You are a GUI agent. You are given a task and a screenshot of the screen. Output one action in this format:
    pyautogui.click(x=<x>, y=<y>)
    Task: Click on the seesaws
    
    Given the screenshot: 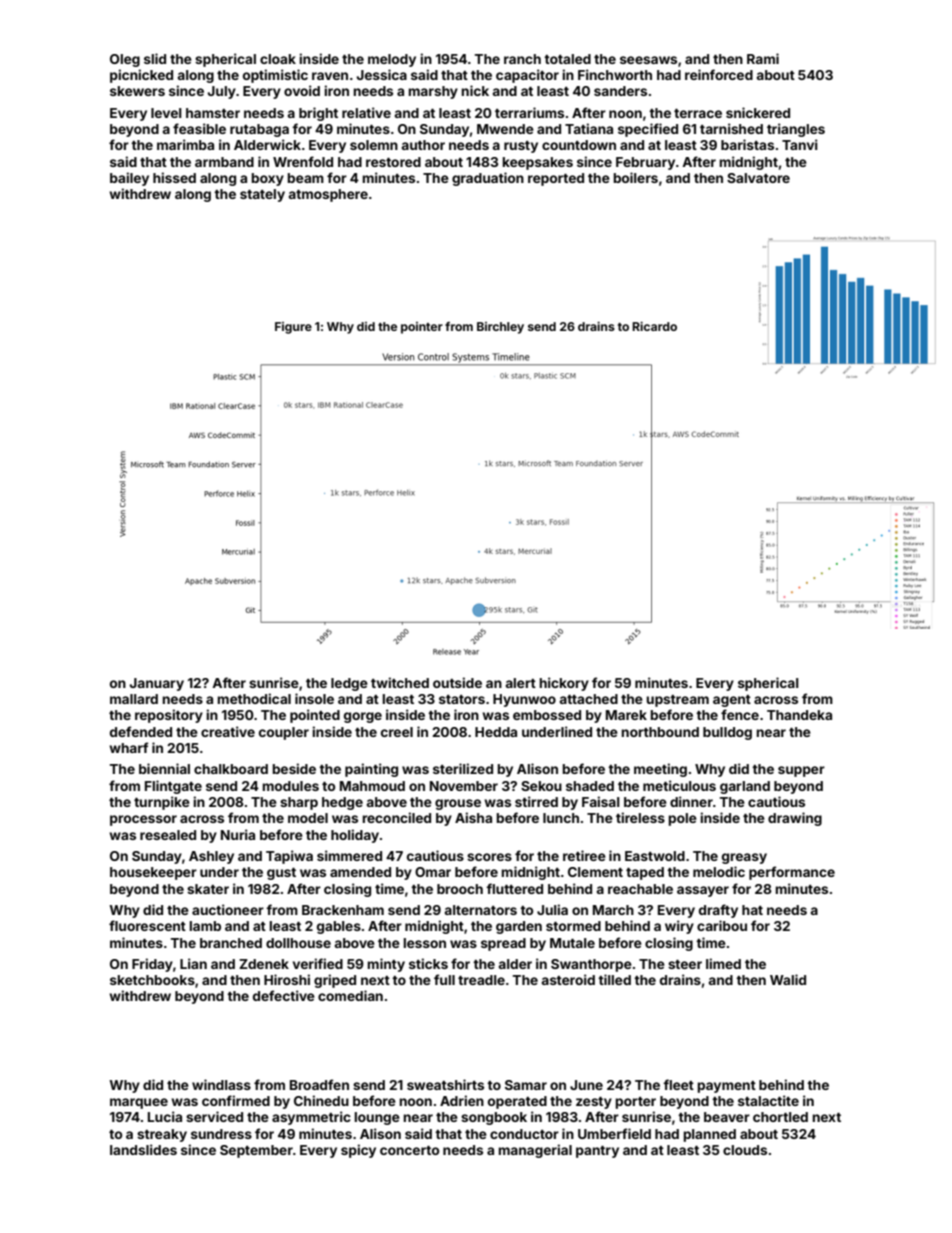 What is the action you would take?
    pyautogui.click(x=648, y=60)
